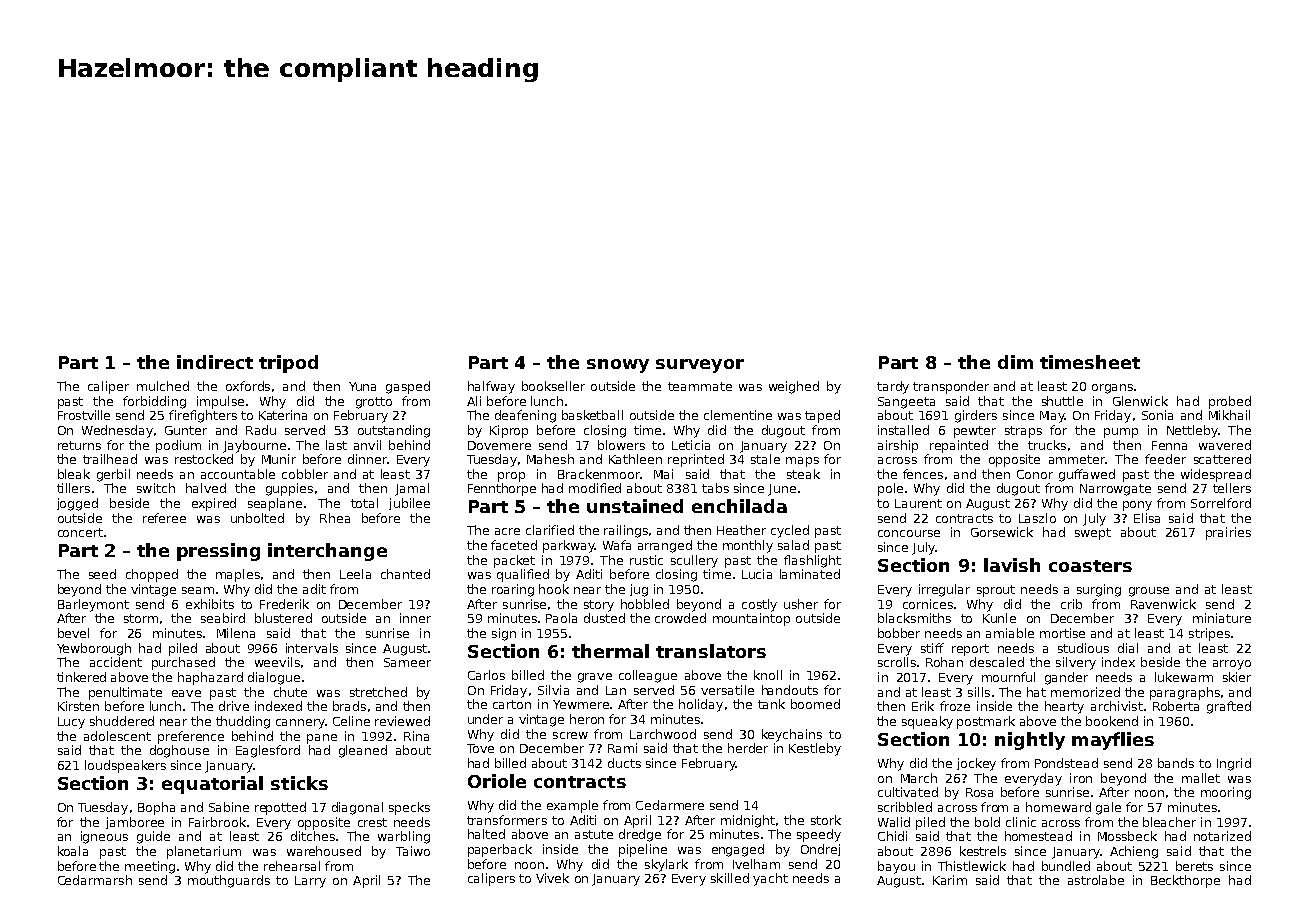  What do you see at coordinates (803, 474) in the page?
I see `steak` at bounding box center [803, 474].
